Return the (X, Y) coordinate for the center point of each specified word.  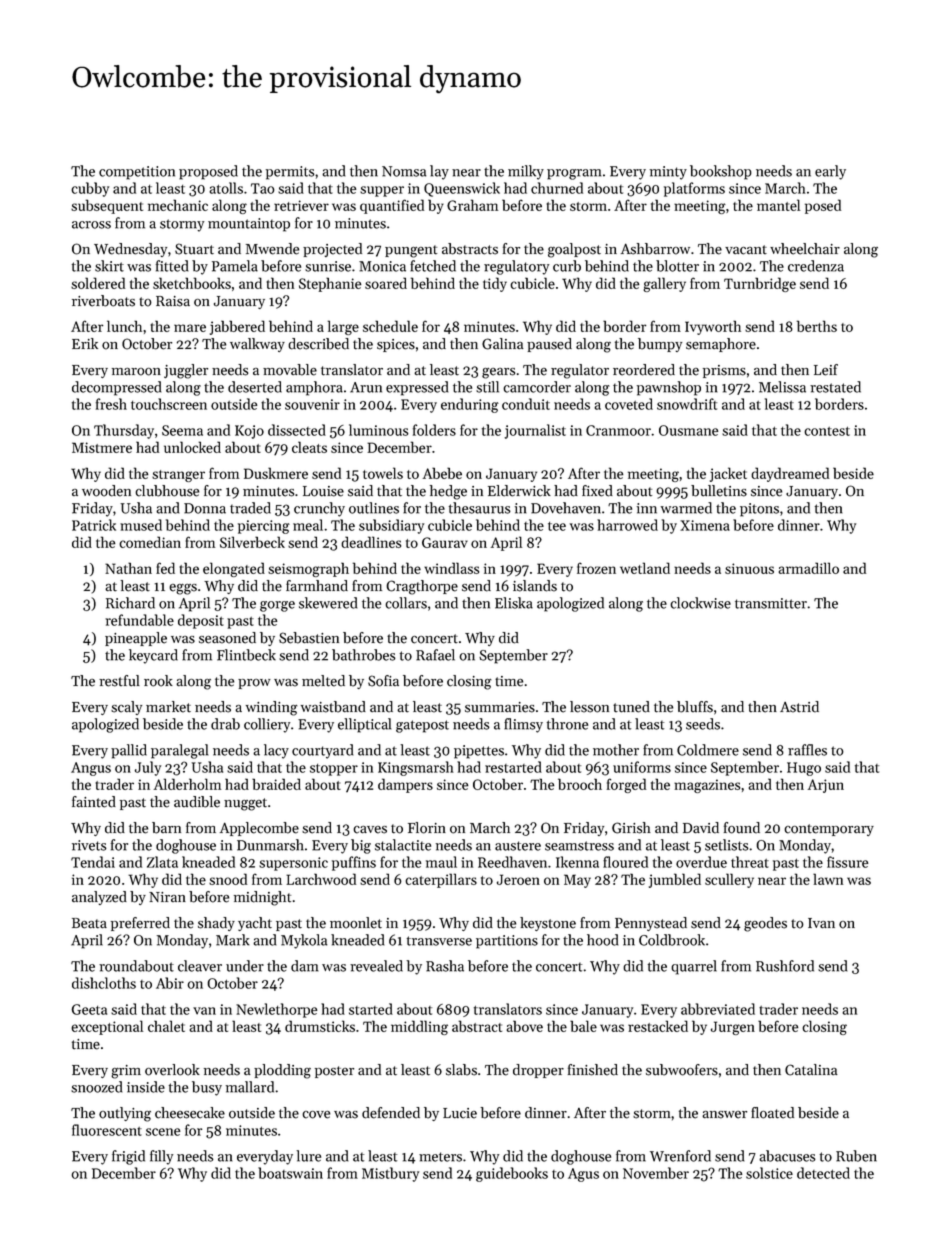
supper (382, 191)
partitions (507, 942)
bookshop (721, 172)
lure (308, 1156)
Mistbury (390, 1174)
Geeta (89, 1009)
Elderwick (519, 491)
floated (772, 1113)
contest (827, 431)
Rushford (785, 966)
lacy (276, 751)
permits (290, 173)
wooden (106, 491)
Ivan (821, 923)
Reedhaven (512, 862)
